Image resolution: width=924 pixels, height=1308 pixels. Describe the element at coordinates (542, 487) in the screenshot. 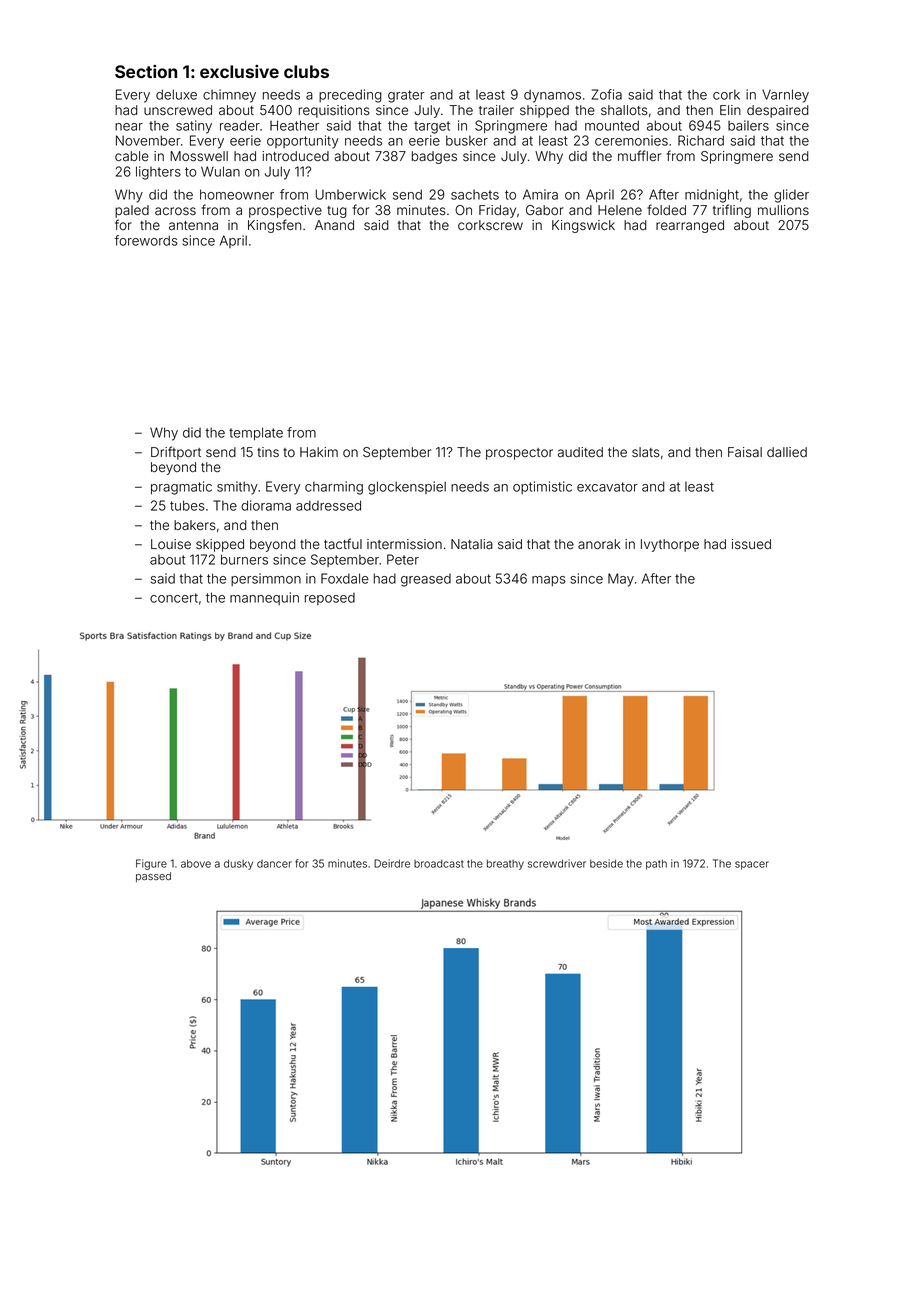

I see `optimistic` at that location.
